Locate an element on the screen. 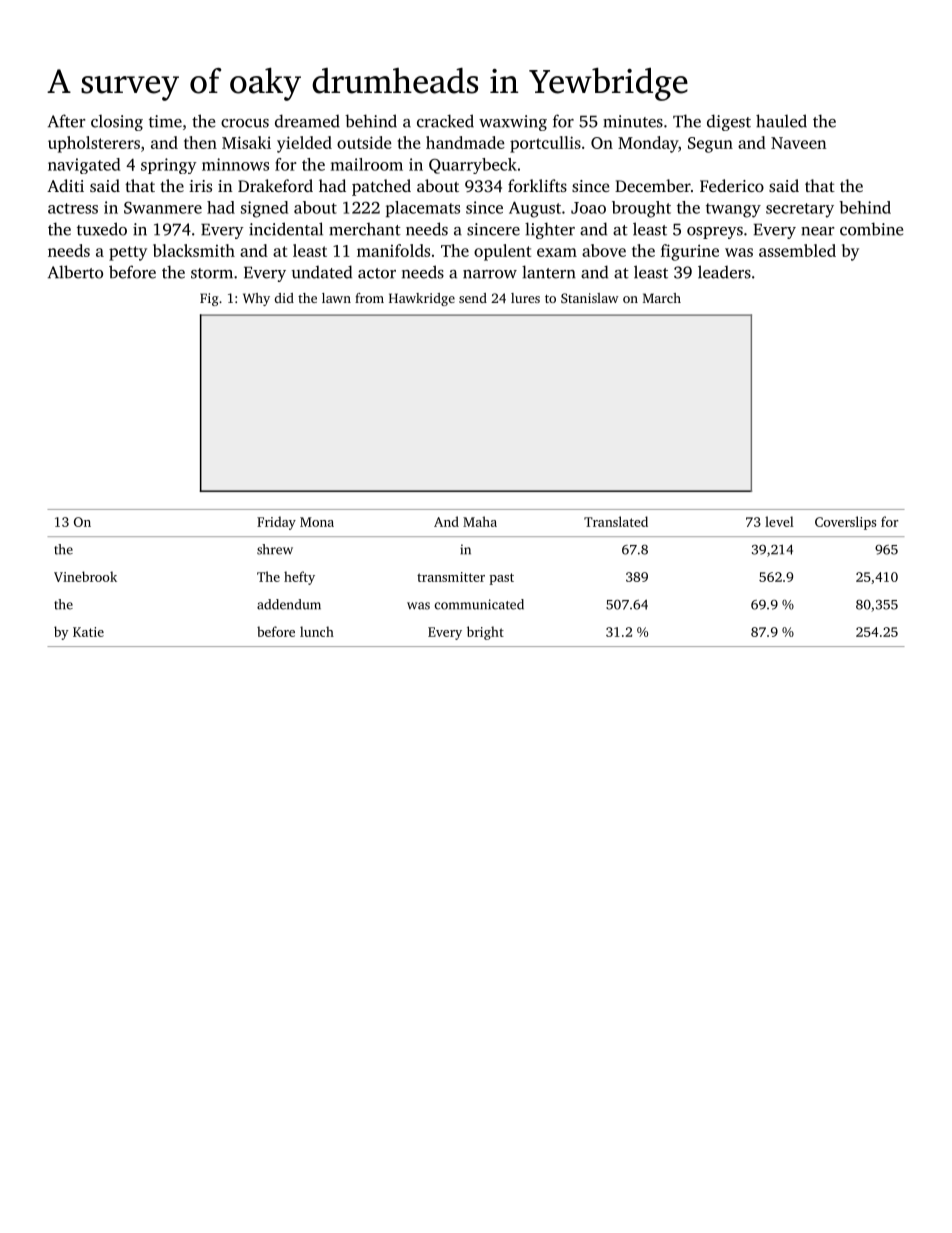  minutes is located at coordinates (633, 121).
